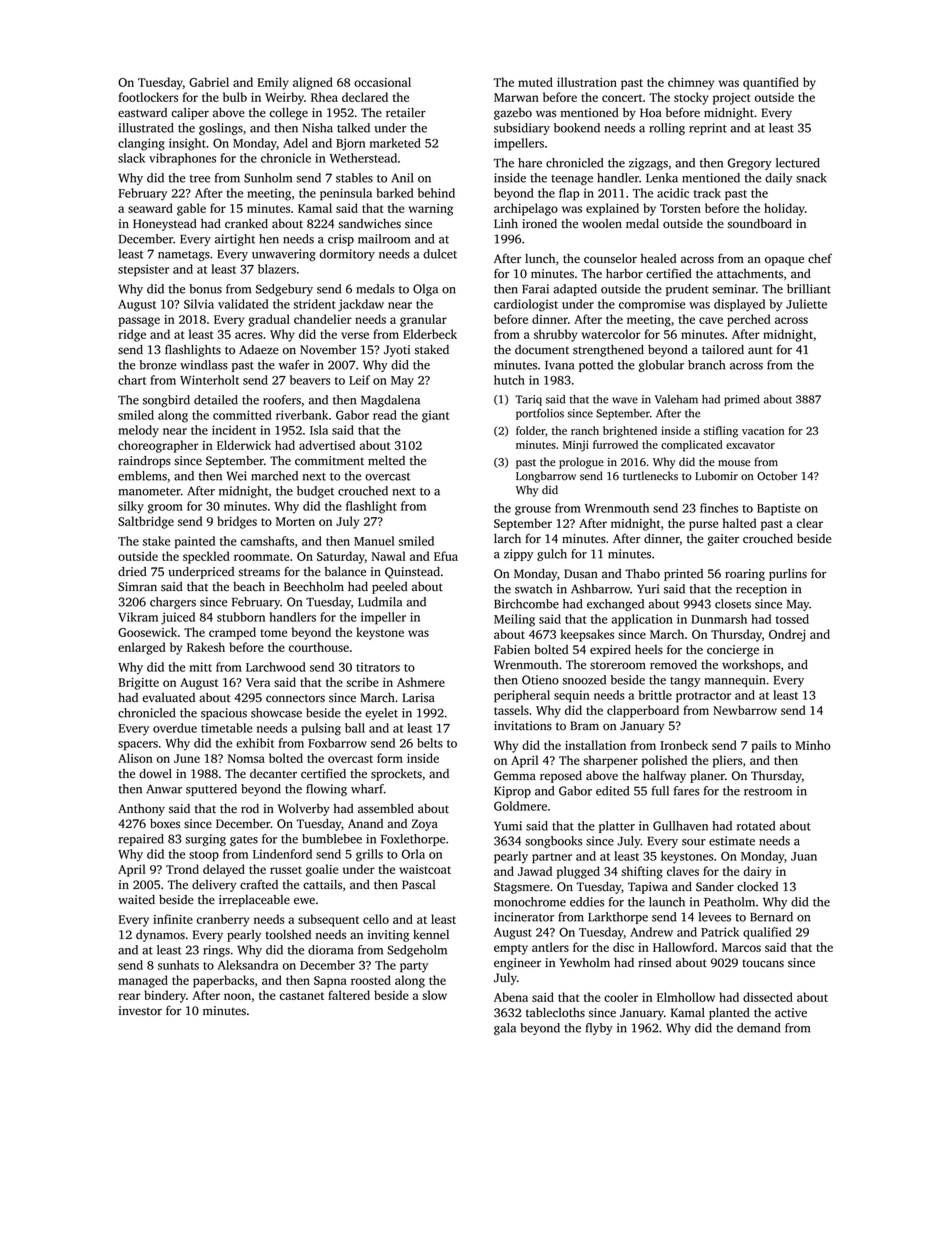 The image size is (952, 1233). Describe the element at coordinates (759, 1028) in the page. I see `demand` at that location.
